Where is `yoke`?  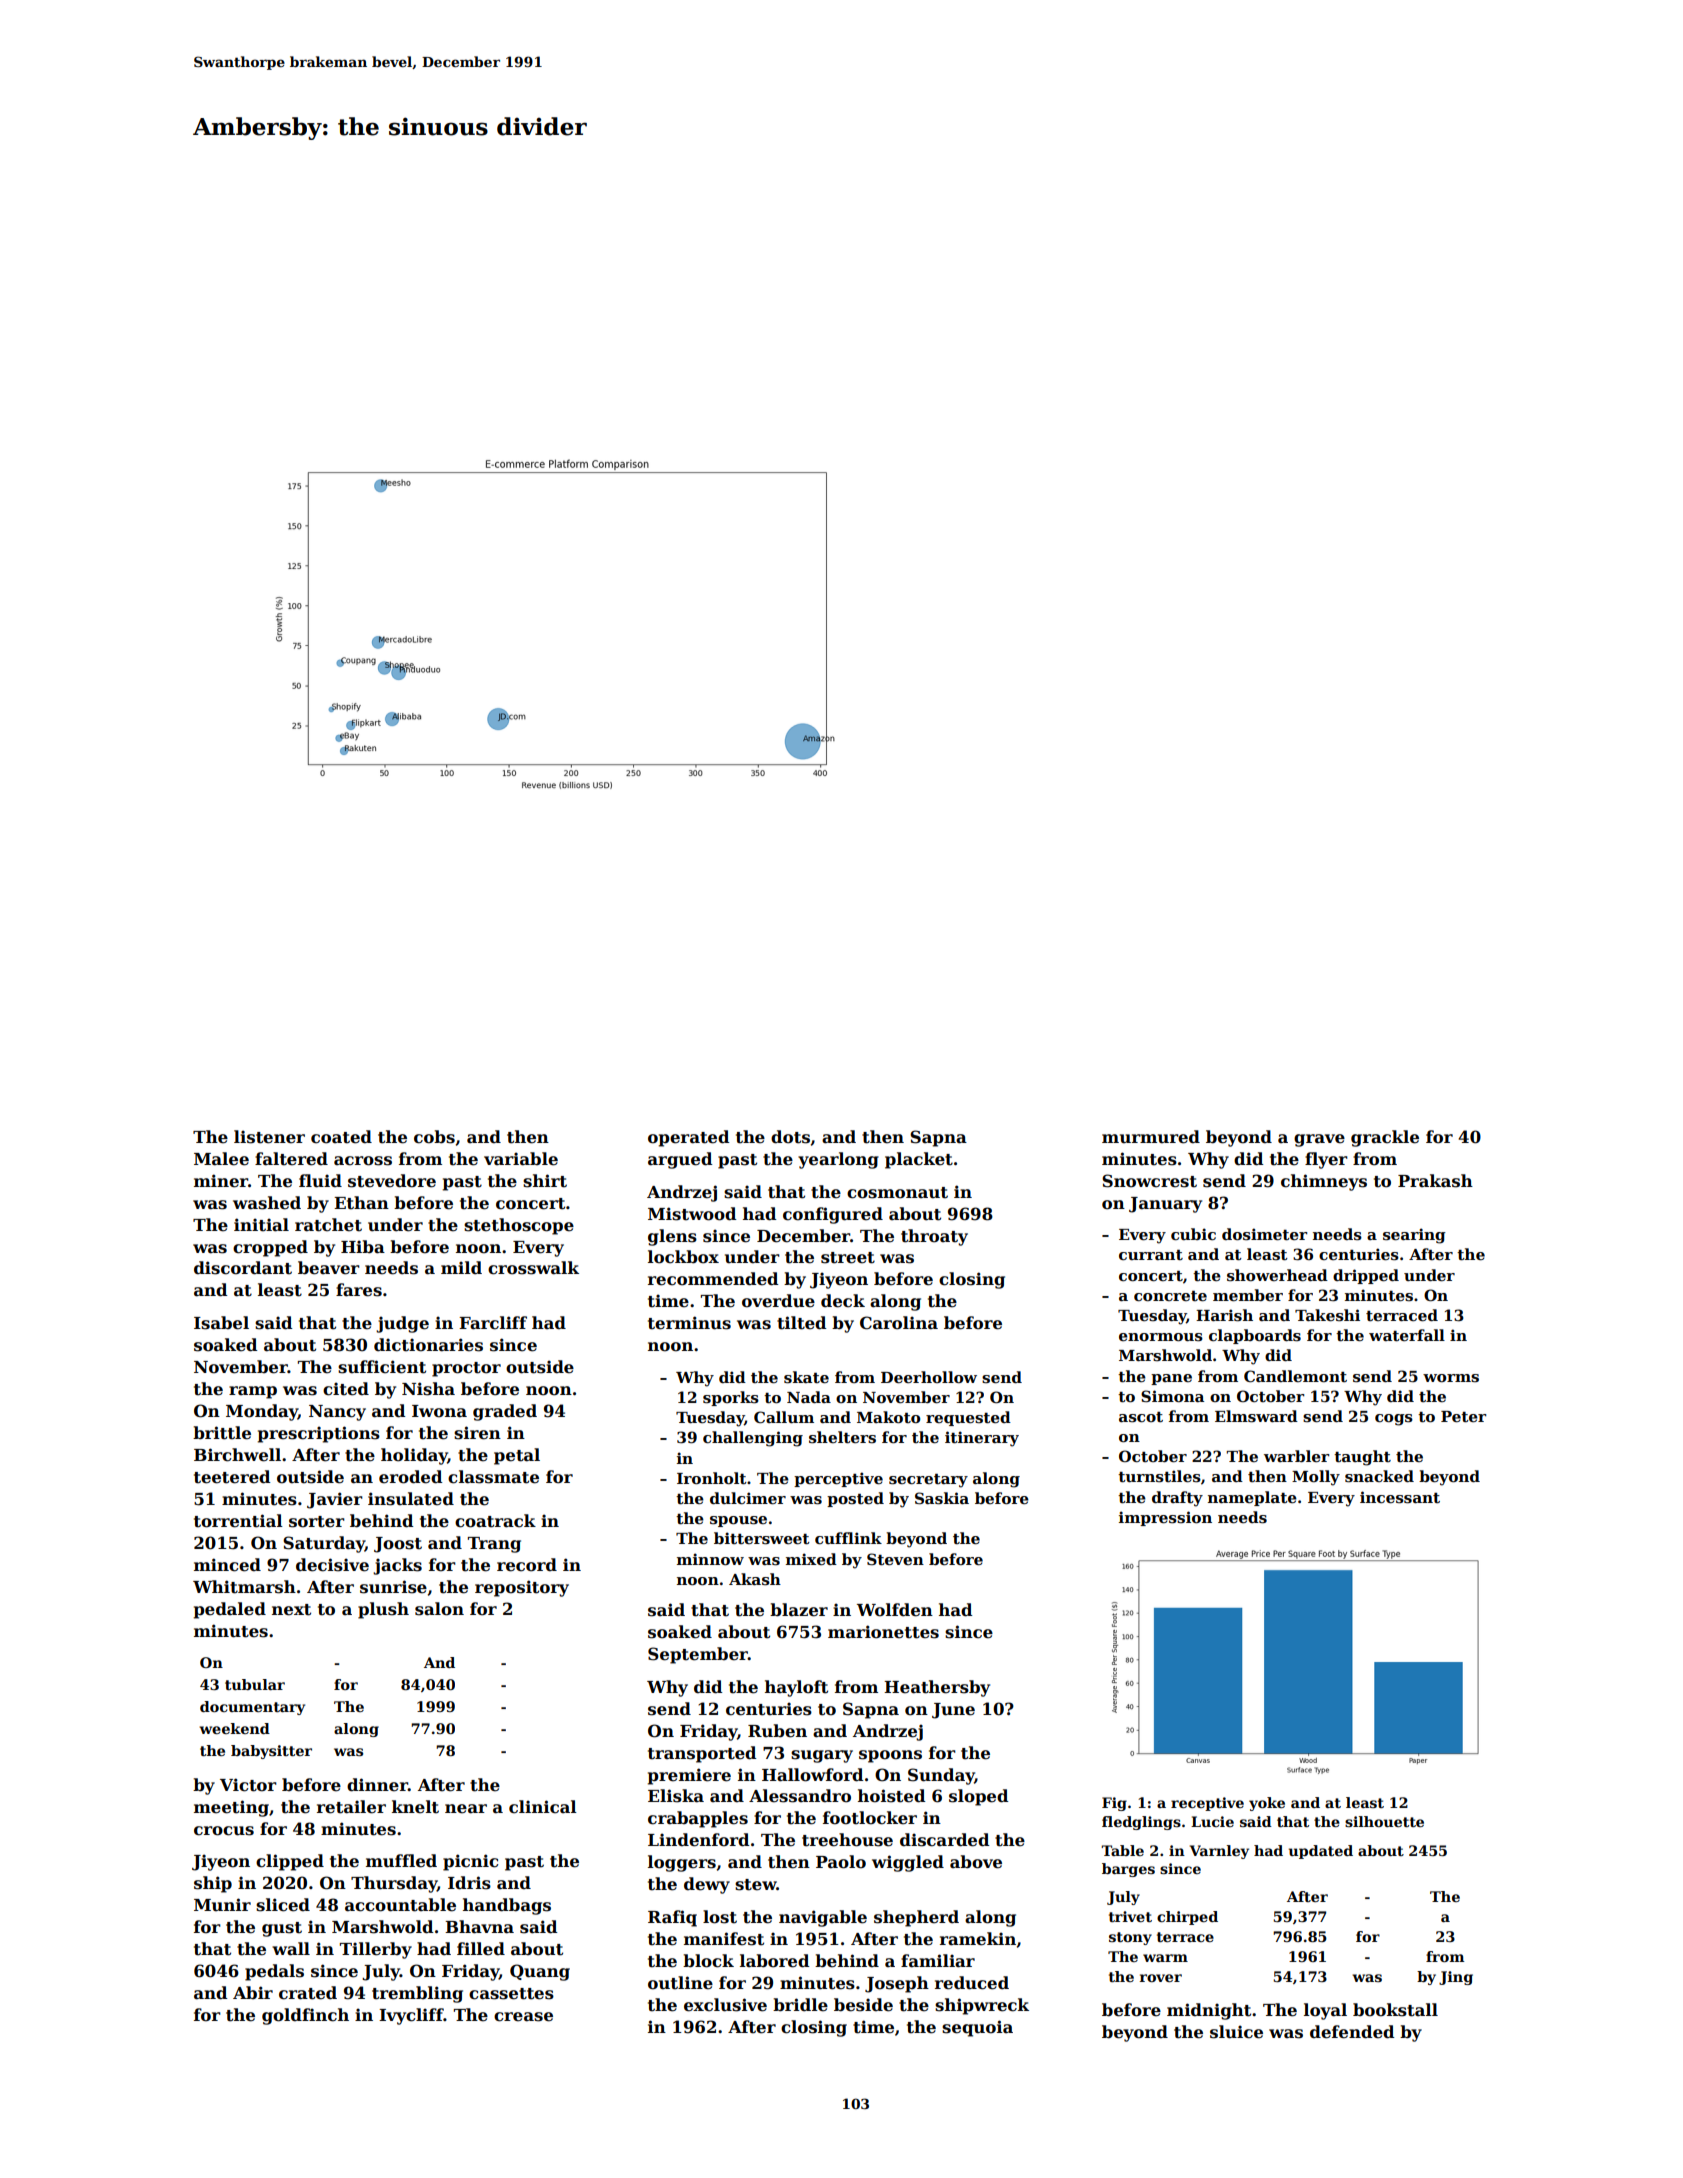 yoke is located at coordinates (1267, 1804).
